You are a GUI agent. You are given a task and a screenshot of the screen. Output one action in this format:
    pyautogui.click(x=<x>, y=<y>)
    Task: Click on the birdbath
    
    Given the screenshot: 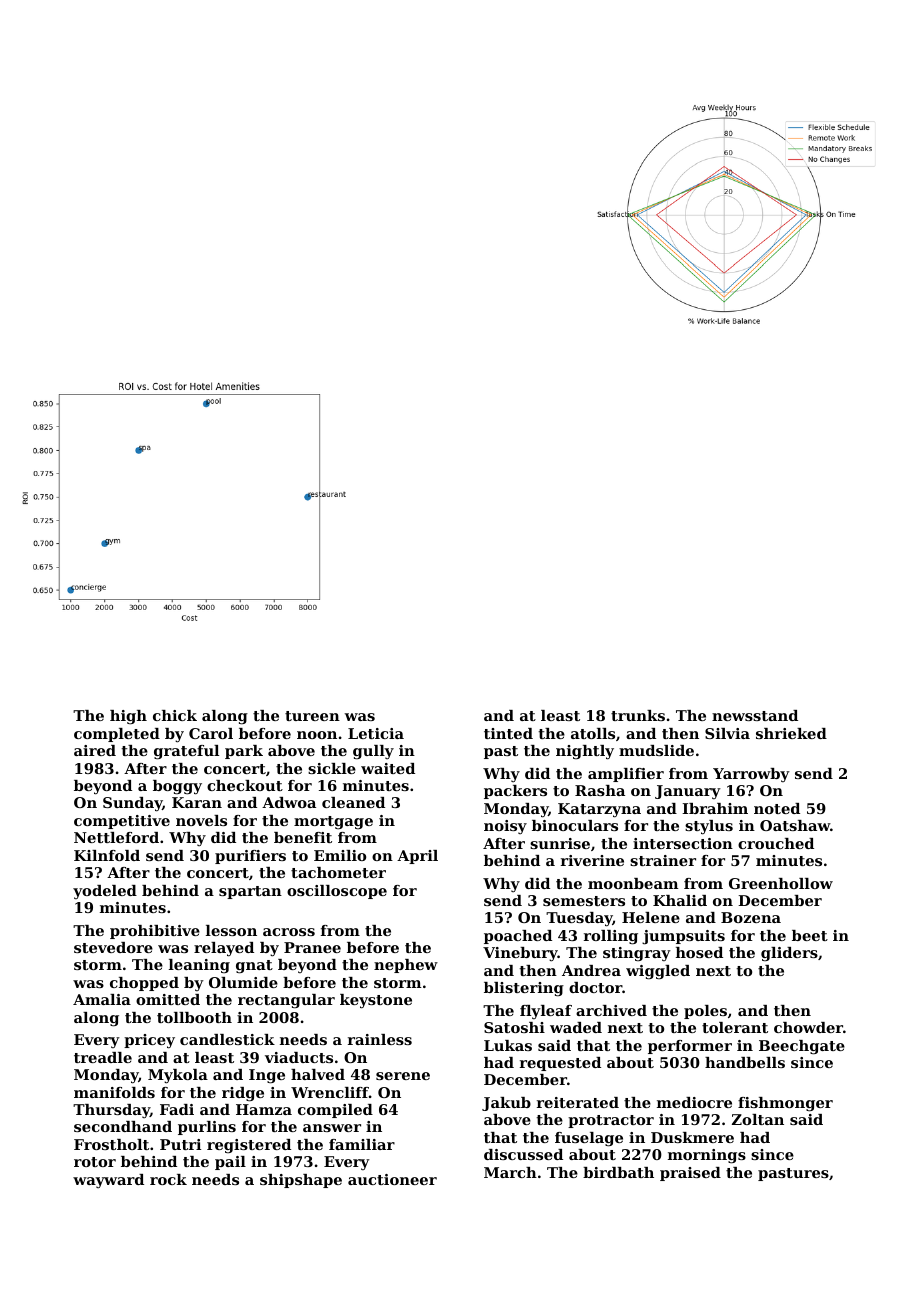 What is the action you would take?
    pyautogui.click(x=618, y=1172)
